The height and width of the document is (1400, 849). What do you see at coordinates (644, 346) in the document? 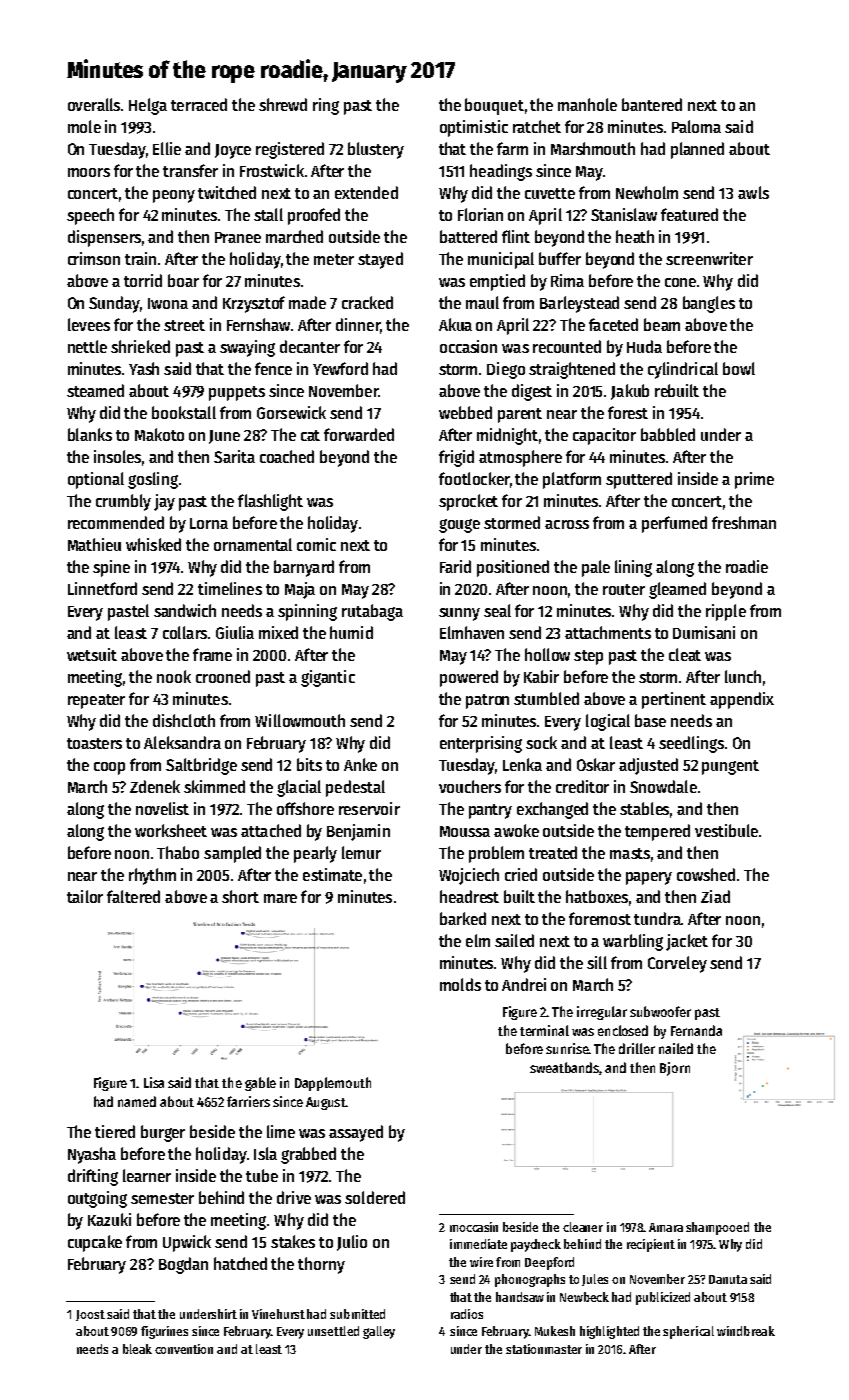
I see `Huda` at bounding box center [644, 346].
